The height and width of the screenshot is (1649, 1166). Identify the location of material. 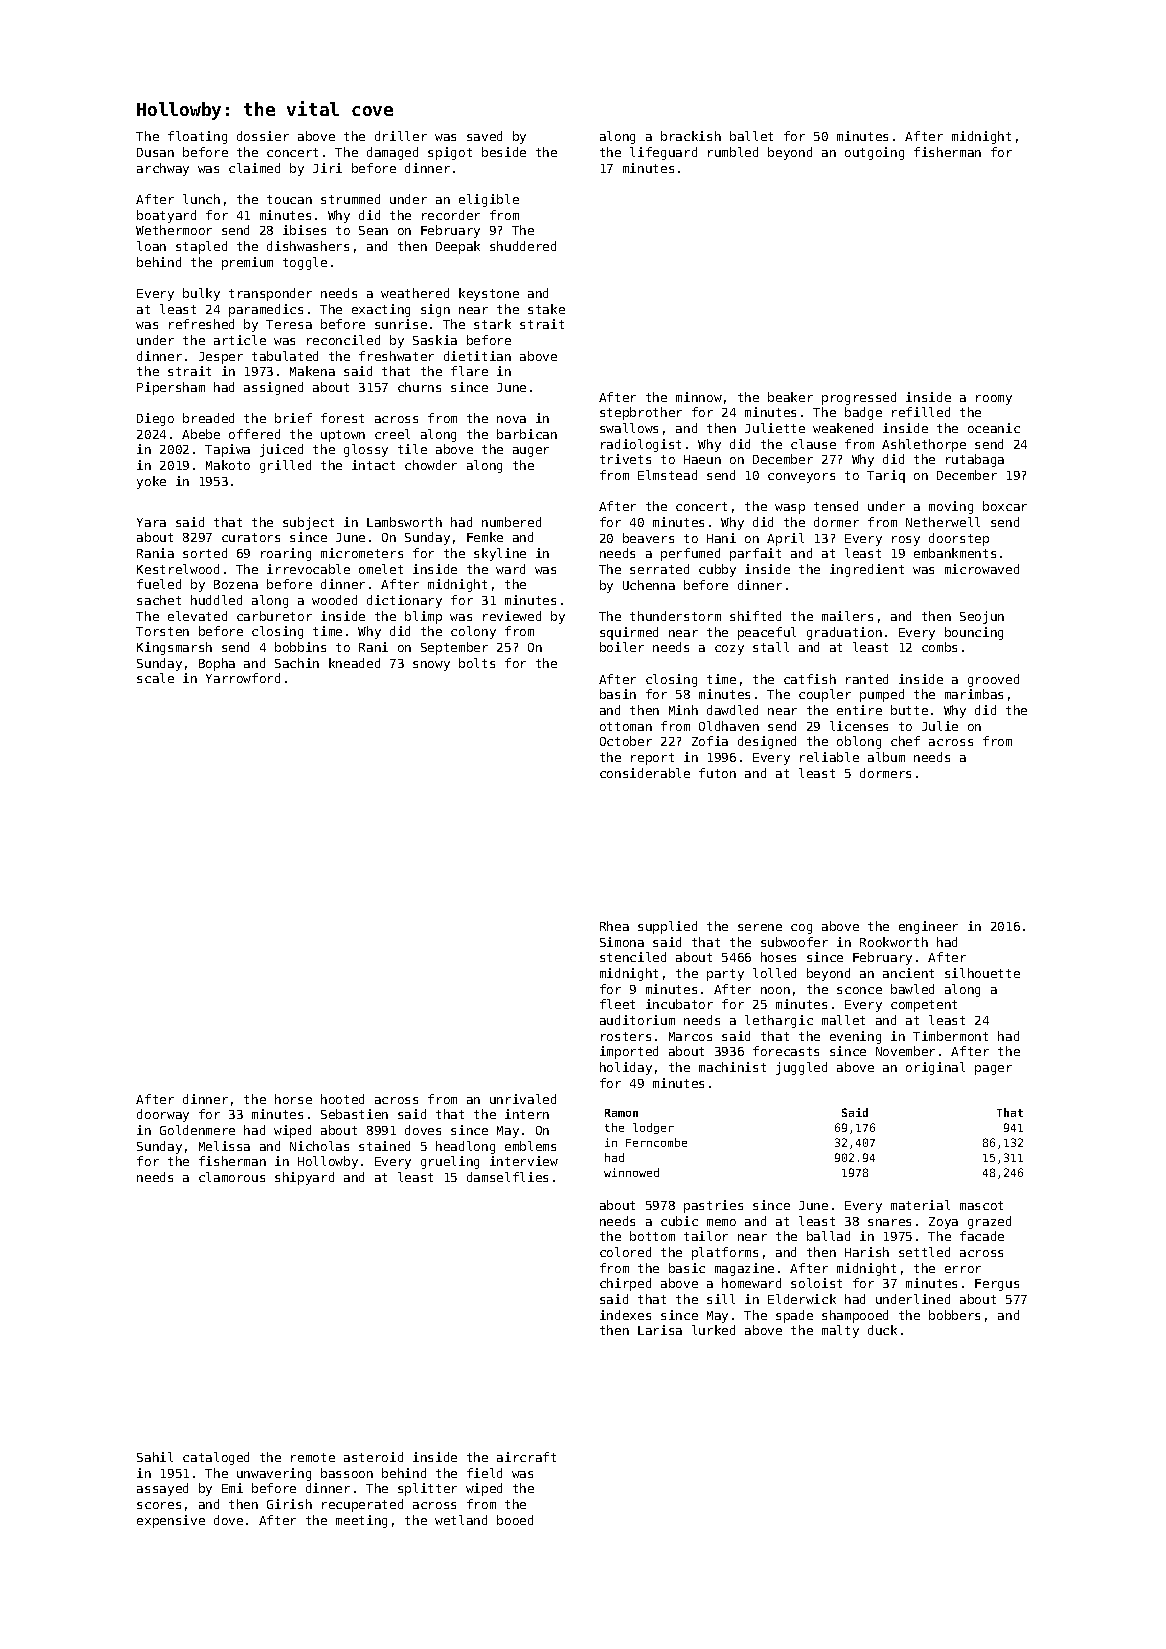
(920, 1205).
